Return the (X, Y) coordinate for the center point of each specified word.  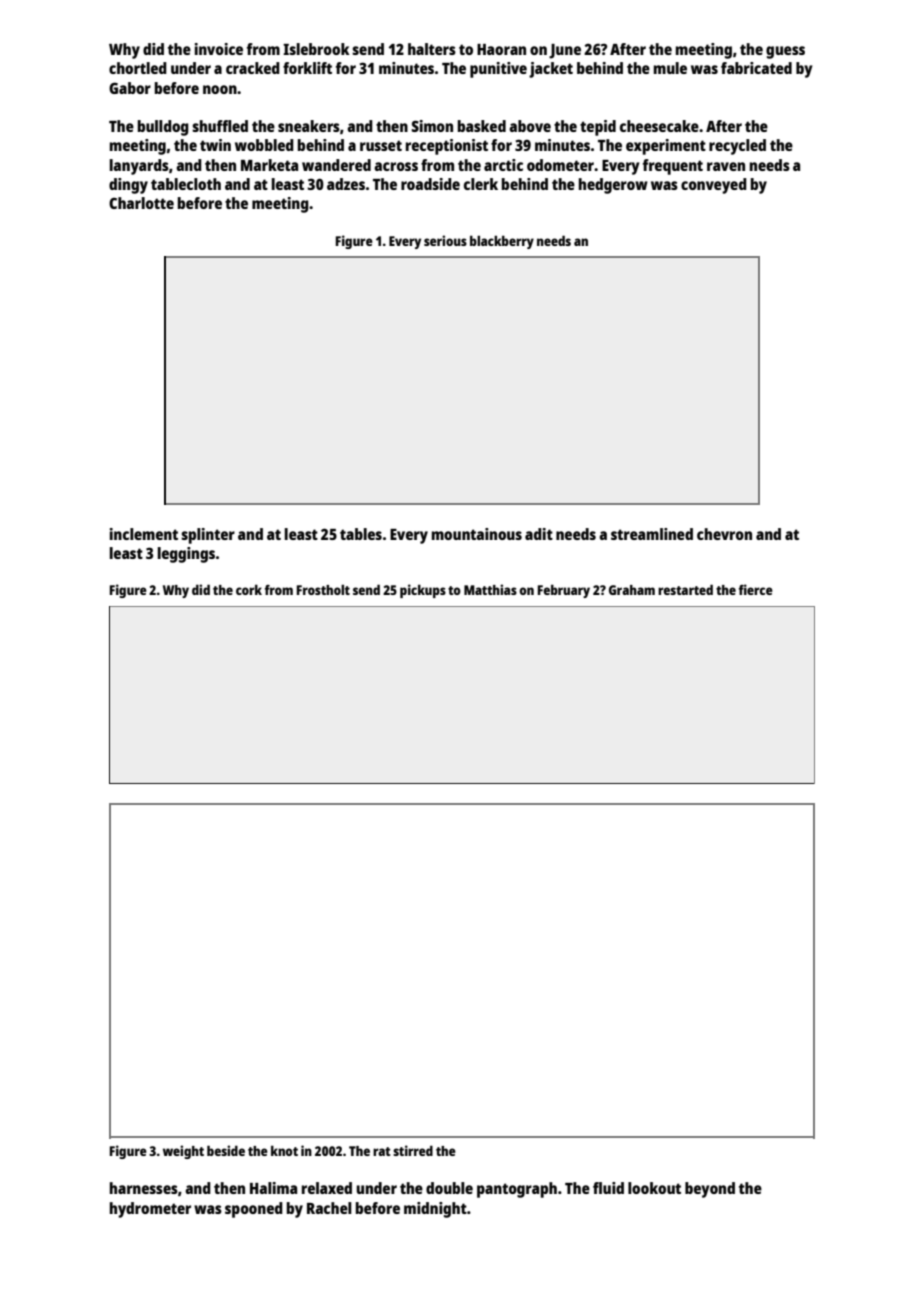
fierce (756, 589)
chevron (724, 534)
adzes (346, 184)
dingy (128, 186)
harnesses (144, 1188)
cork (249, 589)
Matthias (490, 589)
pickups (423, 591)
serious (445, 240)
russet (381, 145)
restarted (685, 589)
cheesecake (659, 126)
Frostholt (323, 589)
